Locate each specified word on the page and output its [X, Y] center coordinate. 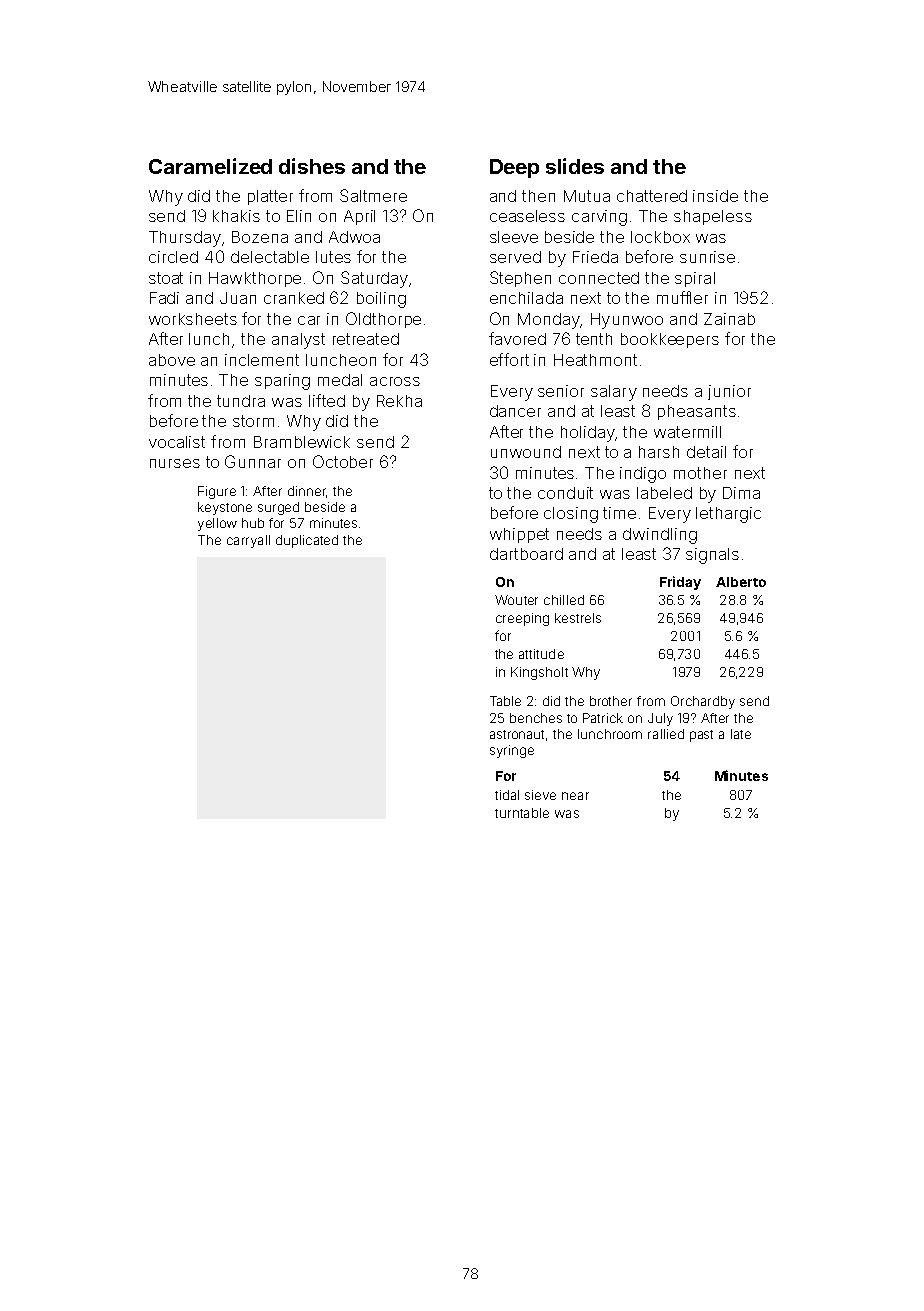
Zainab [729, 319]
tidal [507, 795]
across [395, 381]
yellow [217, 524]
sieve [540, 795]
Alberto [741, 582]
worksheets [193, 319]
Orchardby [703, 702]
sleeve [514, 237]
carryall [248, 541]
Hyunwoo [627, 321]
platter [270, 197]
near [575, 796]
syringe [512, 751]
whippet [519, 535]
